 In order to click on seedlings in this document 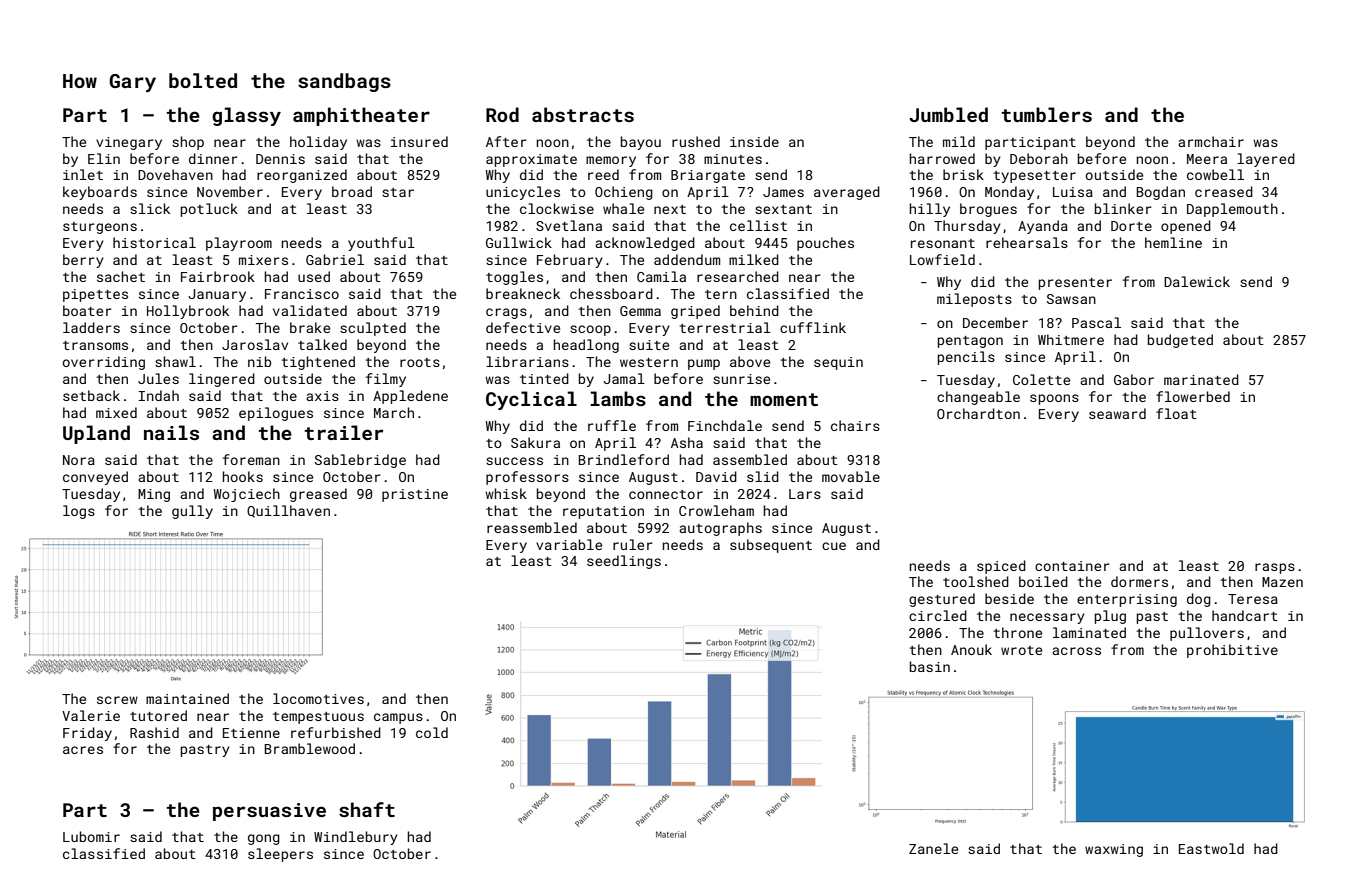, I will do `click(624, 562)`.
